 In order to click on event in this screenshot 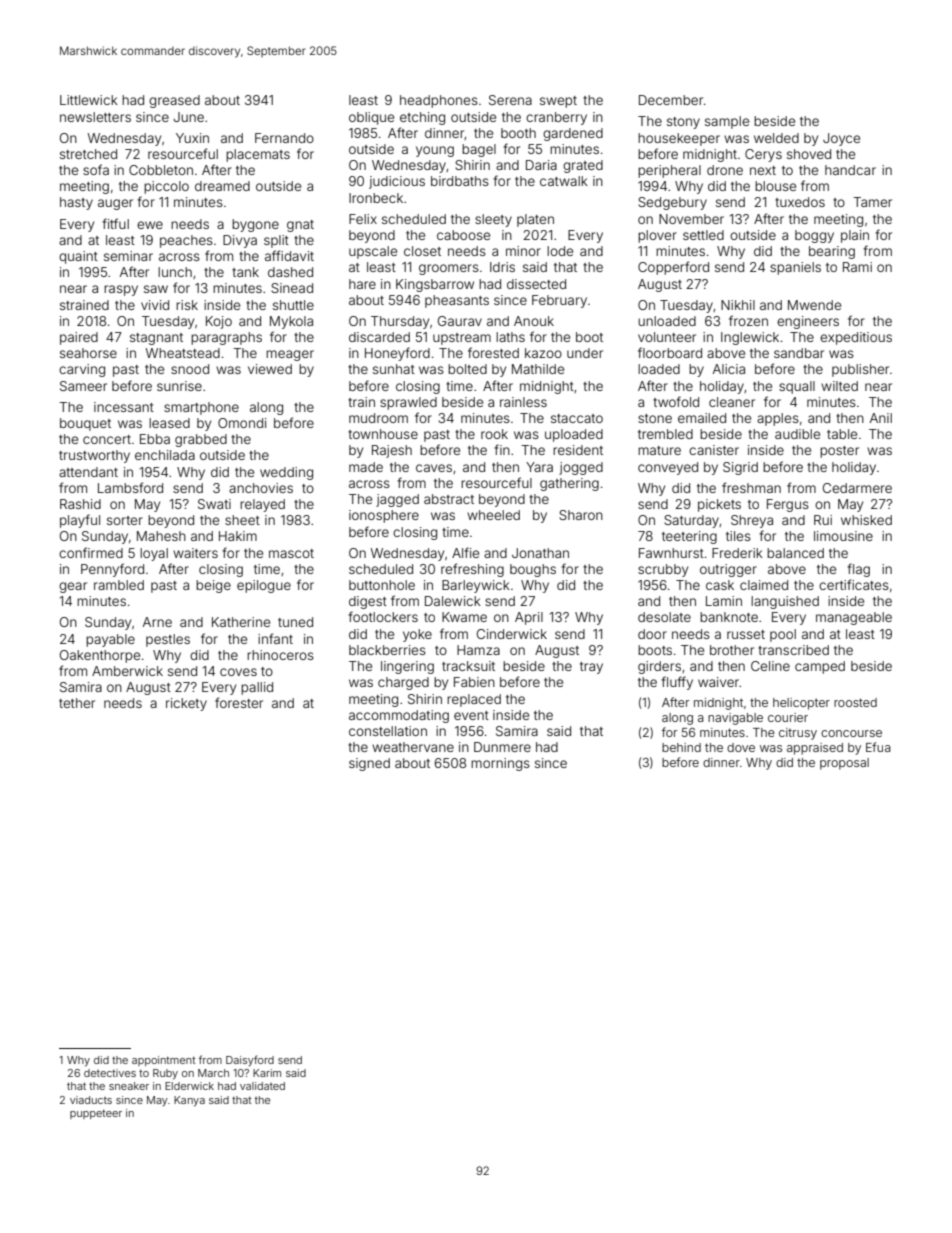, I will do `click(471, 715)`.
